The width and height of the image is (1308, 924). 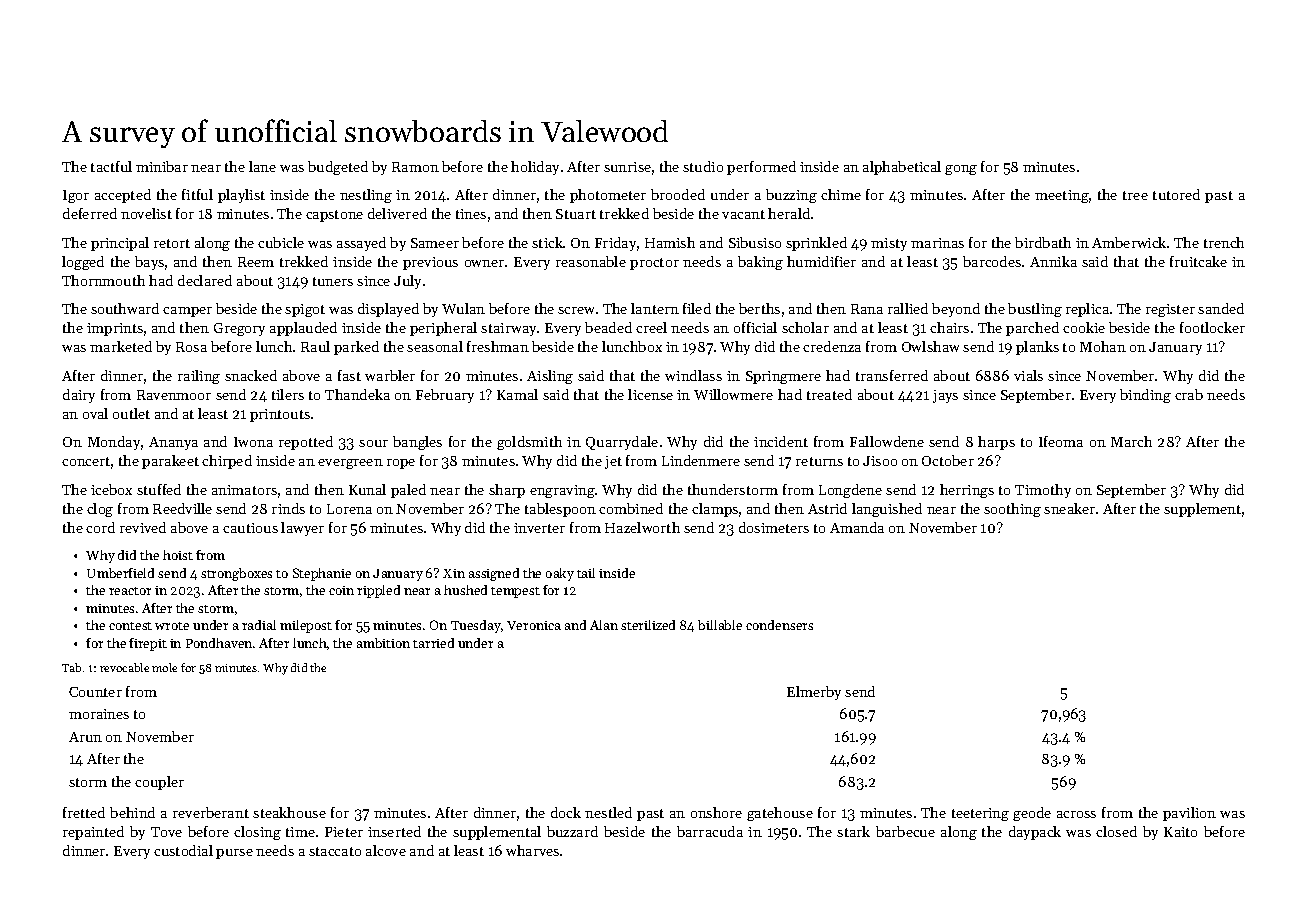 What do you see at coordinates (1145, 396) in the image?
I see `binding` at bounding box center [1145, 396].
